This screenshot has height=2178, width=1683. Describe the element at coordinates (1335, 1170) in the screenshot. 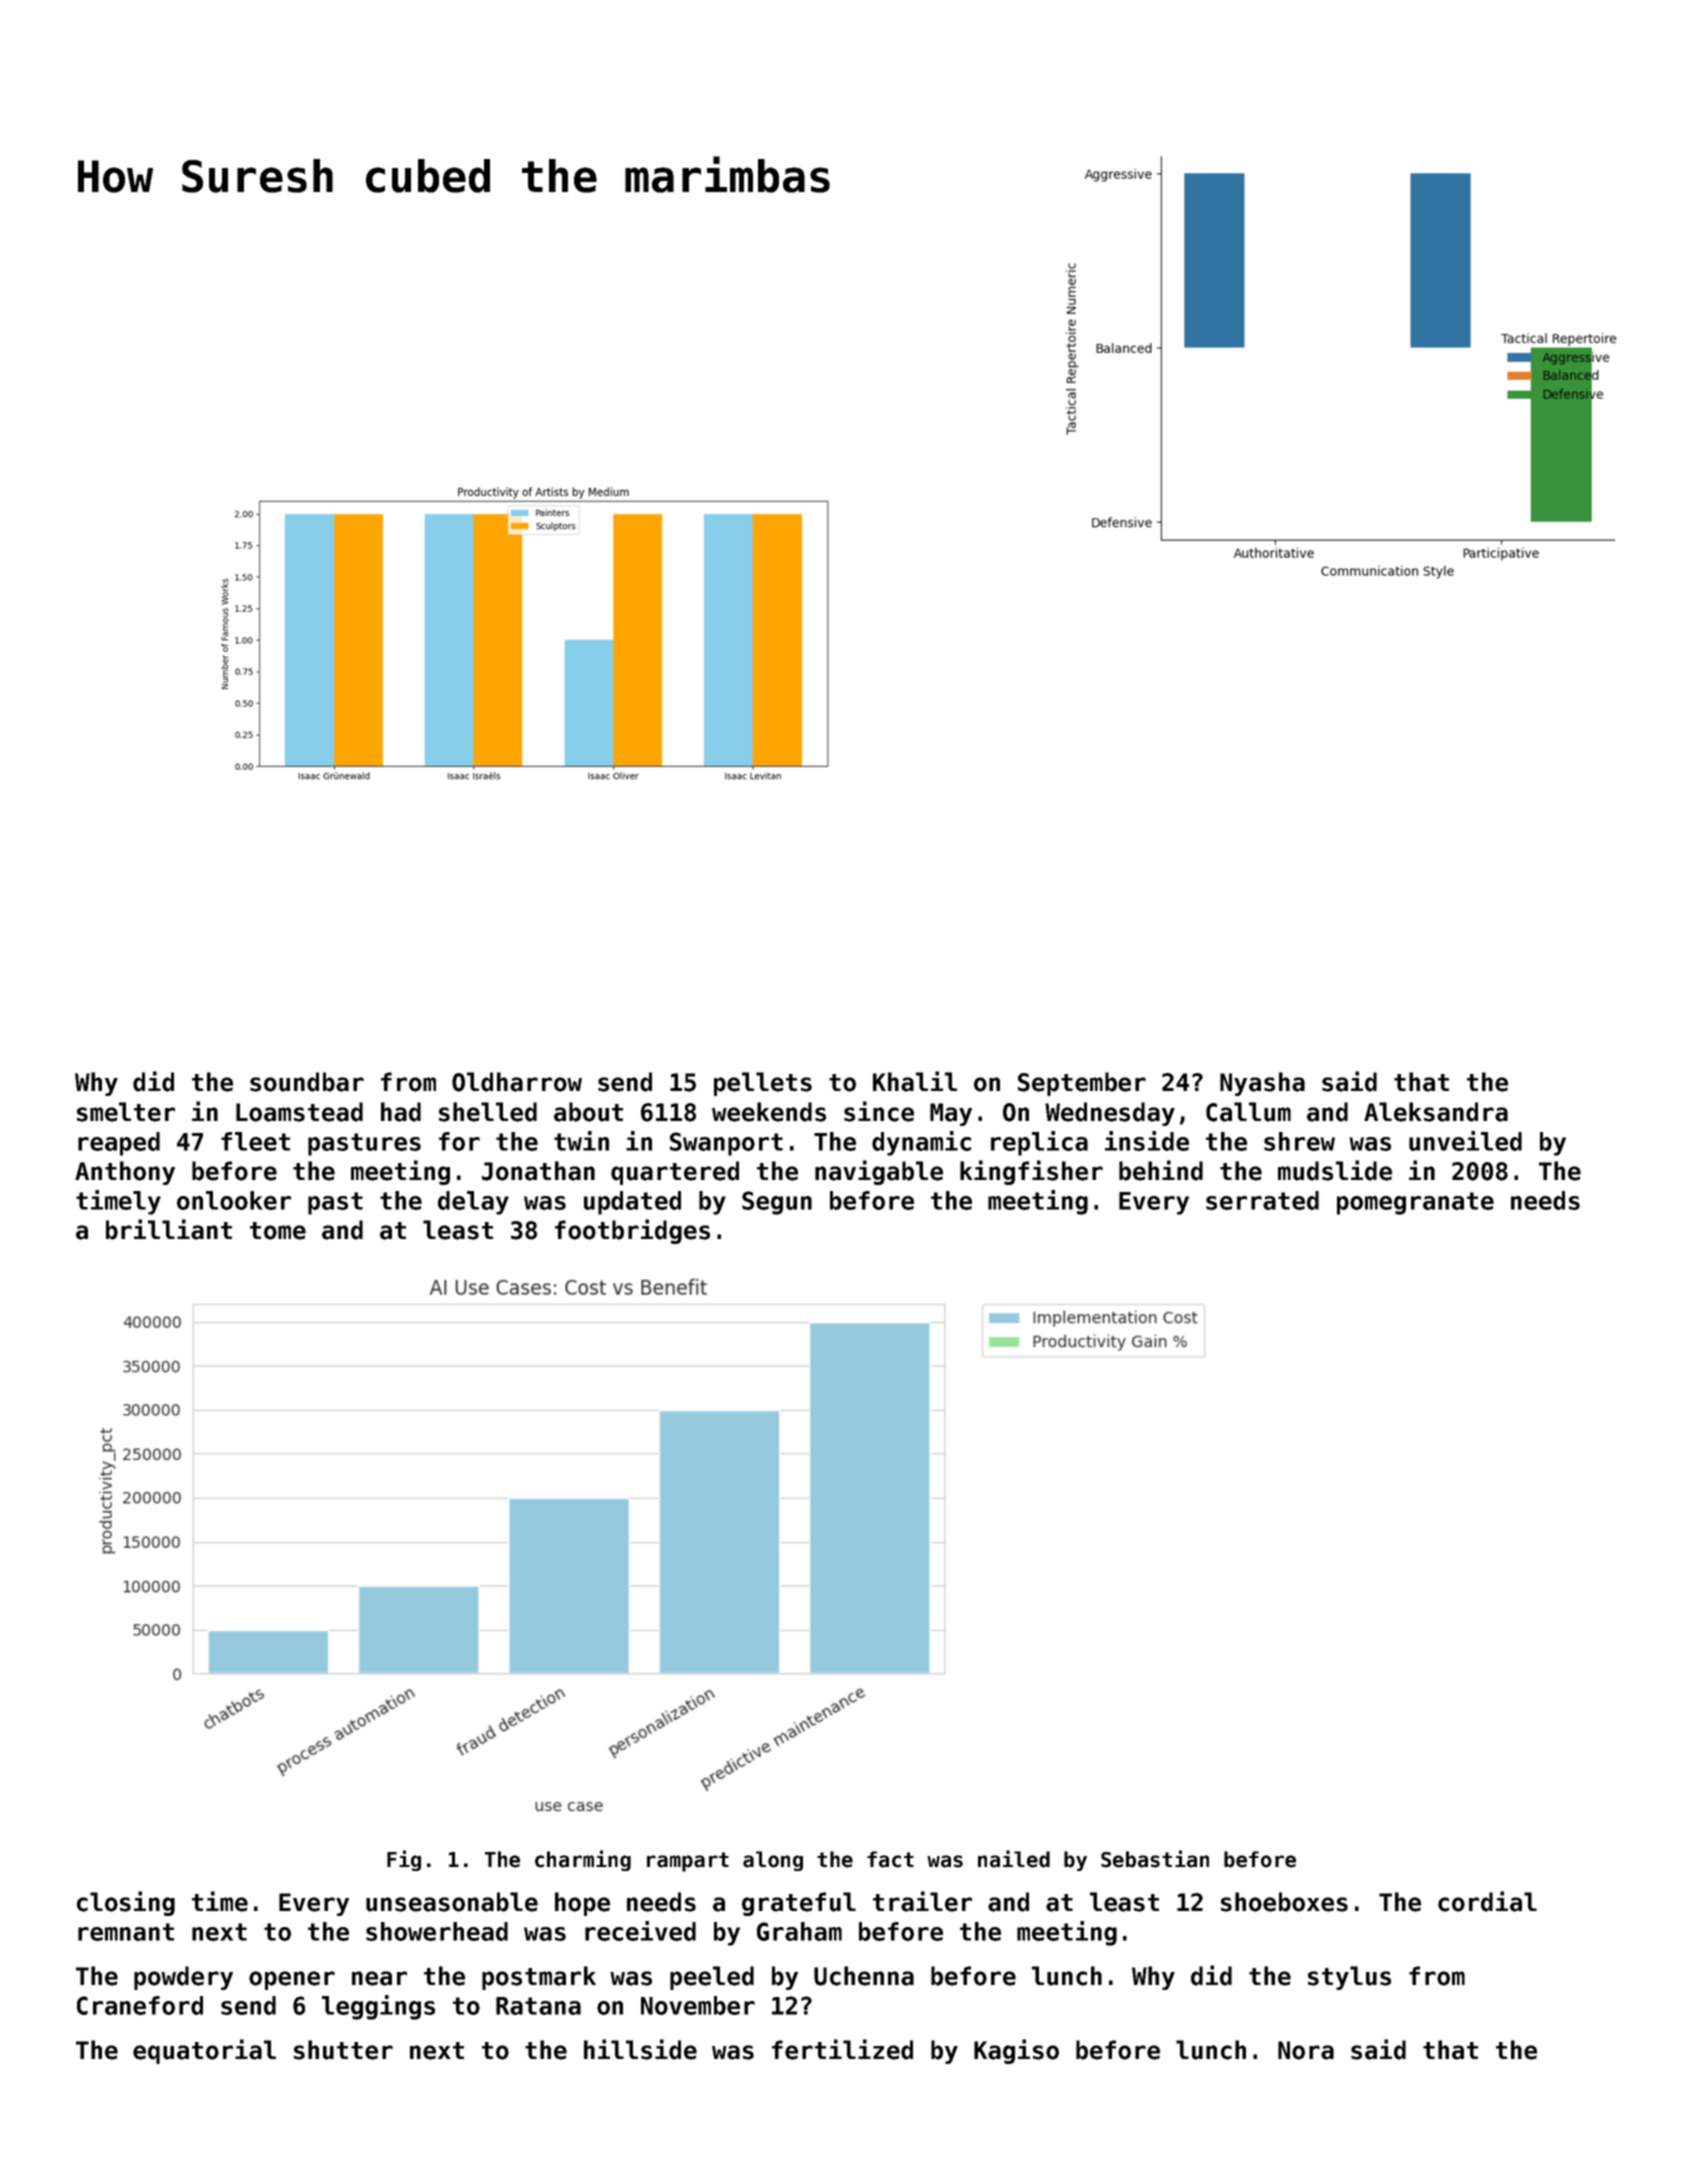

I see `mudslide` at that location.
